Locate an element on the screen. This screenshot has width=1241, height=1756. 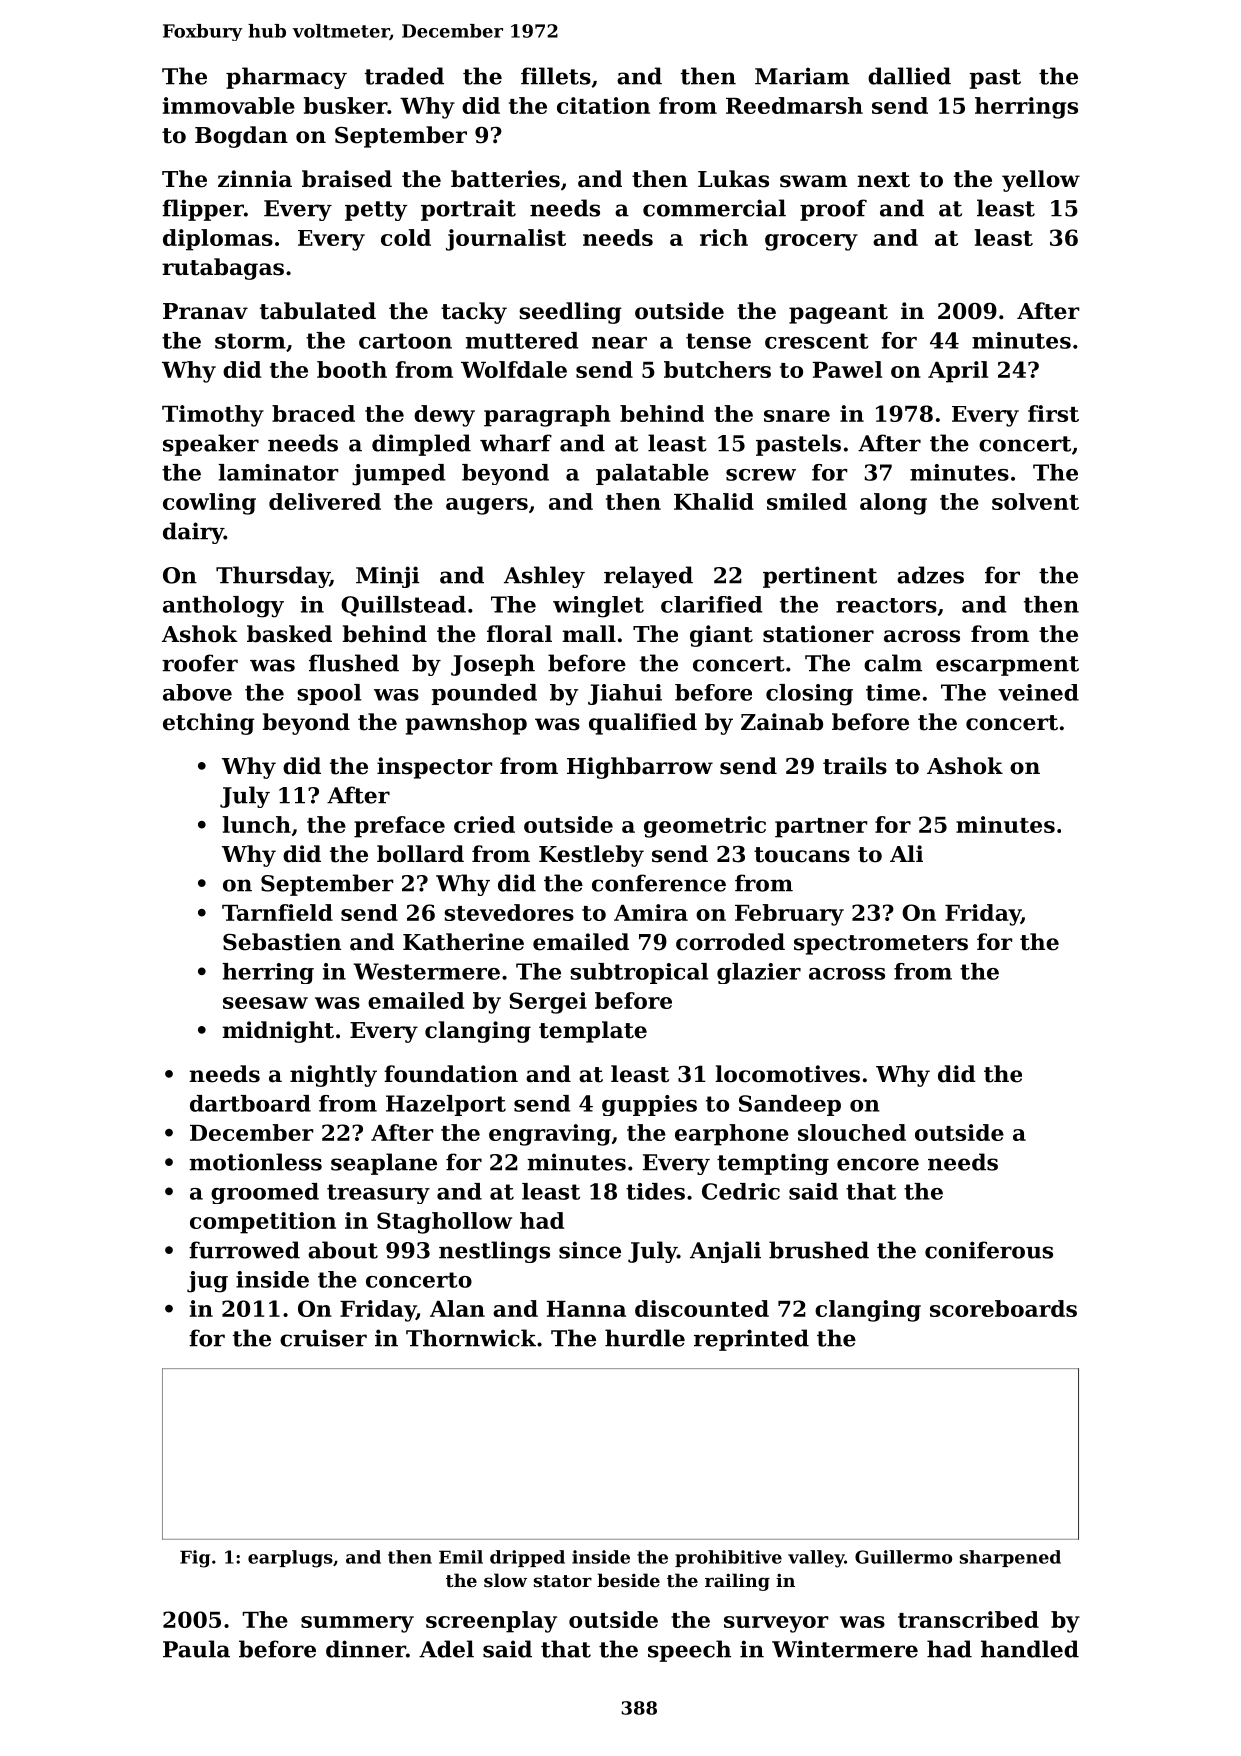
busker is located at coordinates (345, 105).
